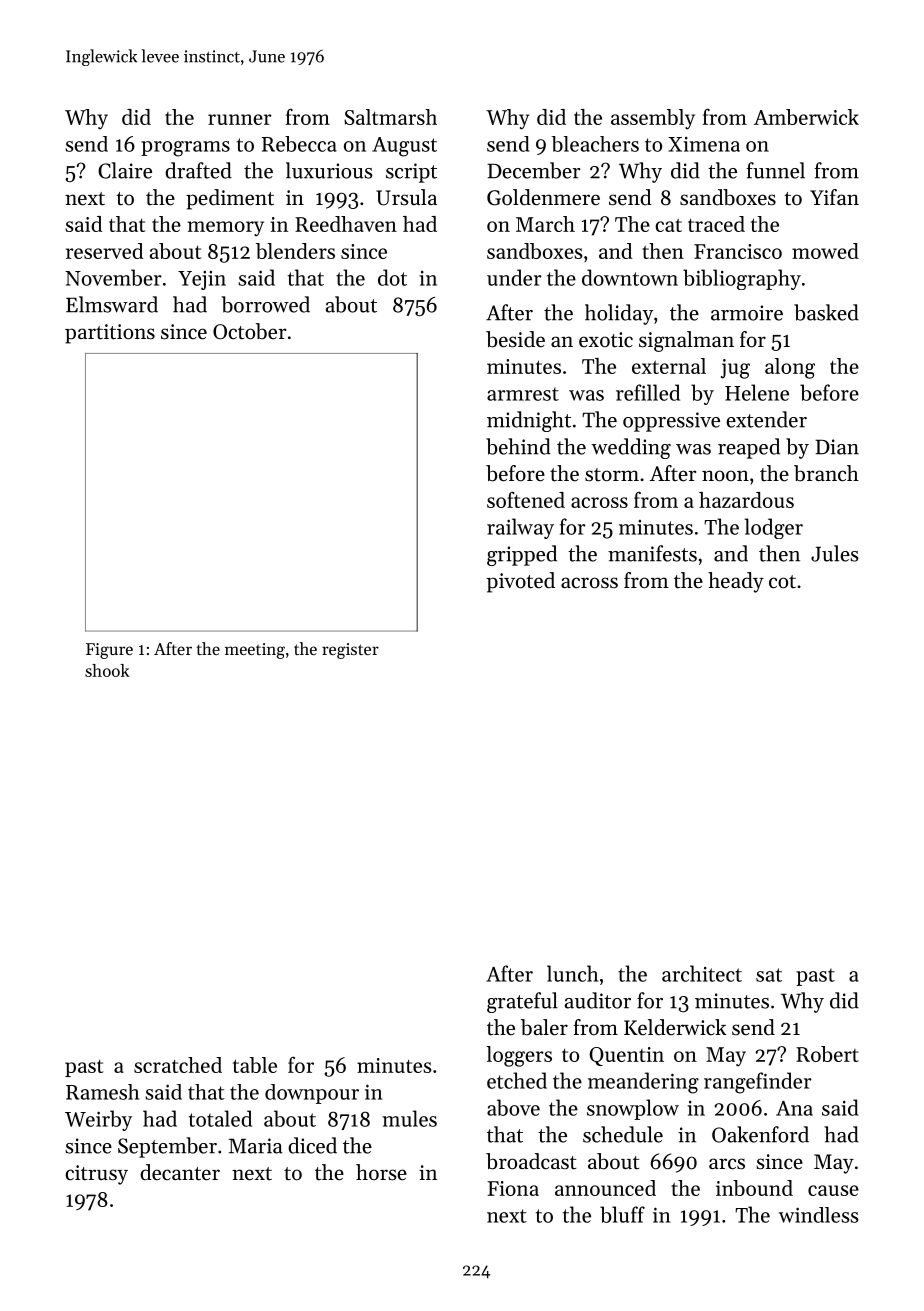  Describe the element at coordinates (522, 1002) in the screenshot. I see `grateful` at that location.
